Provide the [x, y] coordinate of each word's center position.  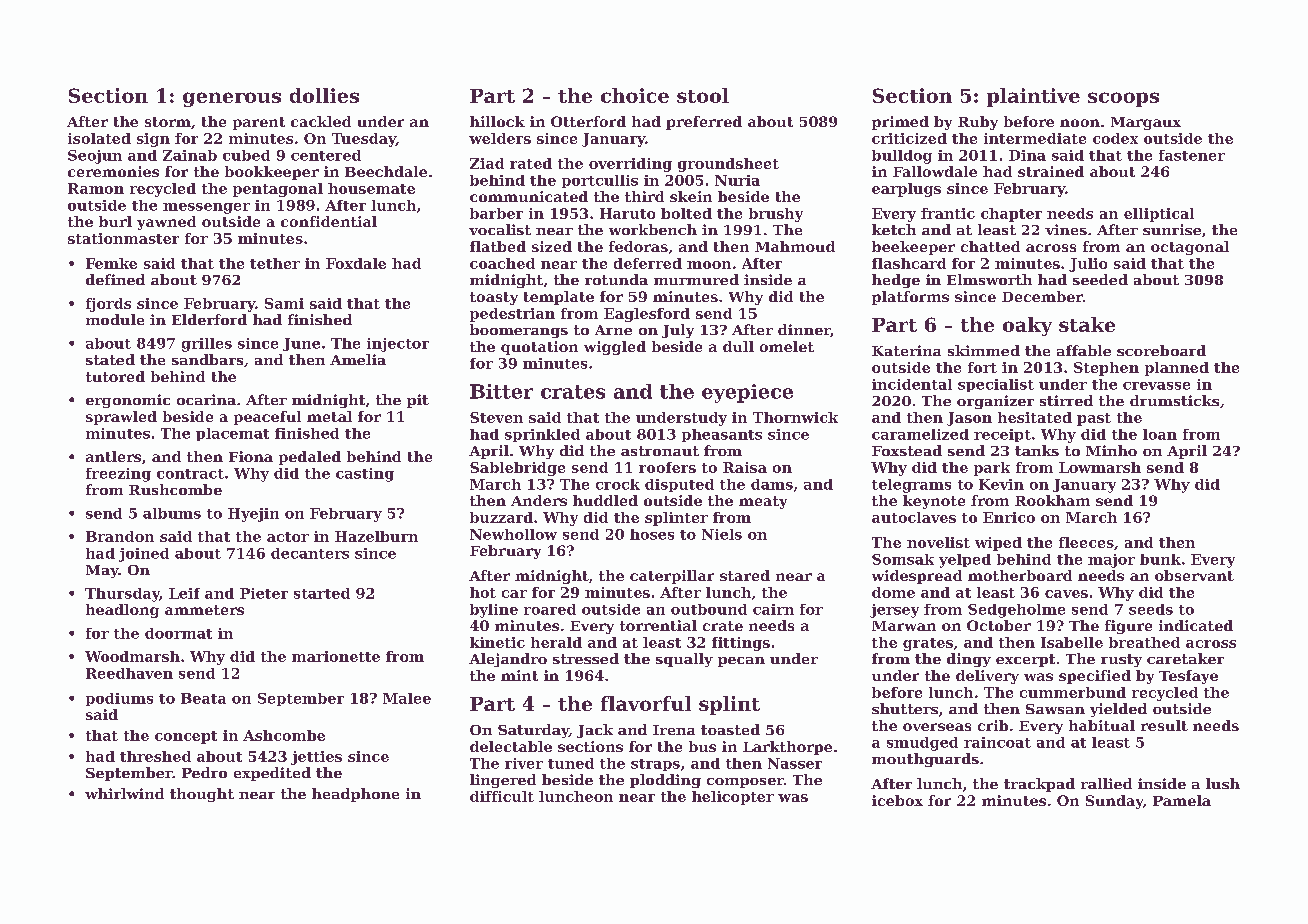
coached [502, 263]
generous [232, 99]
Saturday [533, 731]
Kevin [1001, 484]
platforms [910, 298]
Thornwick [795, 417]
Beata [203, 698]
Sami [284, 303]
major [1111, 561]
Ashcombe [284, 735]
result [1164, 725]
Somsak [903, 559]
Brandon [120, 536]
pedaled [310, 458]
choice [635, 95]
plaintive [1033, 97]
